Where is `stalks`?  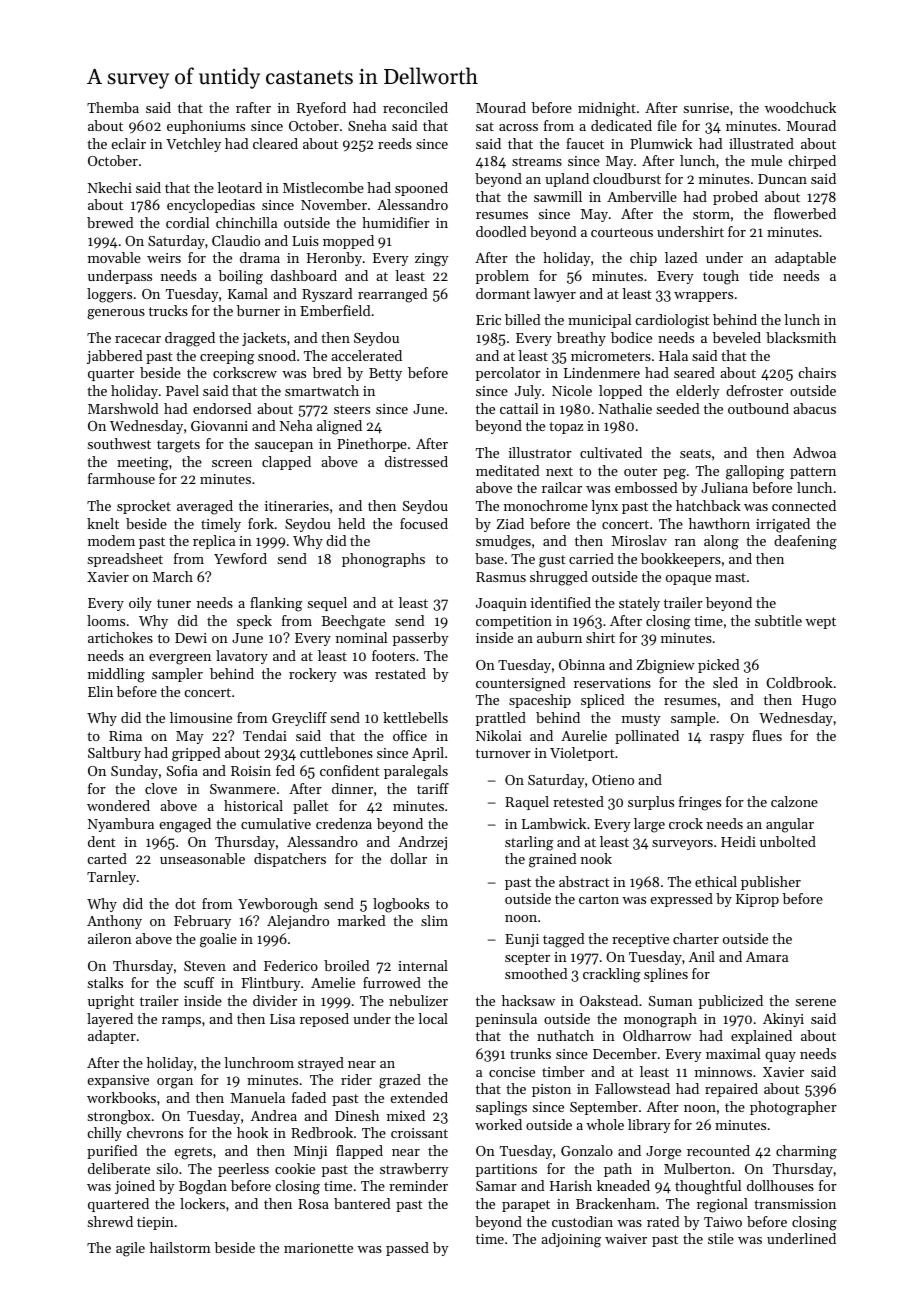 stalks is located at coordinates (105, 982).
